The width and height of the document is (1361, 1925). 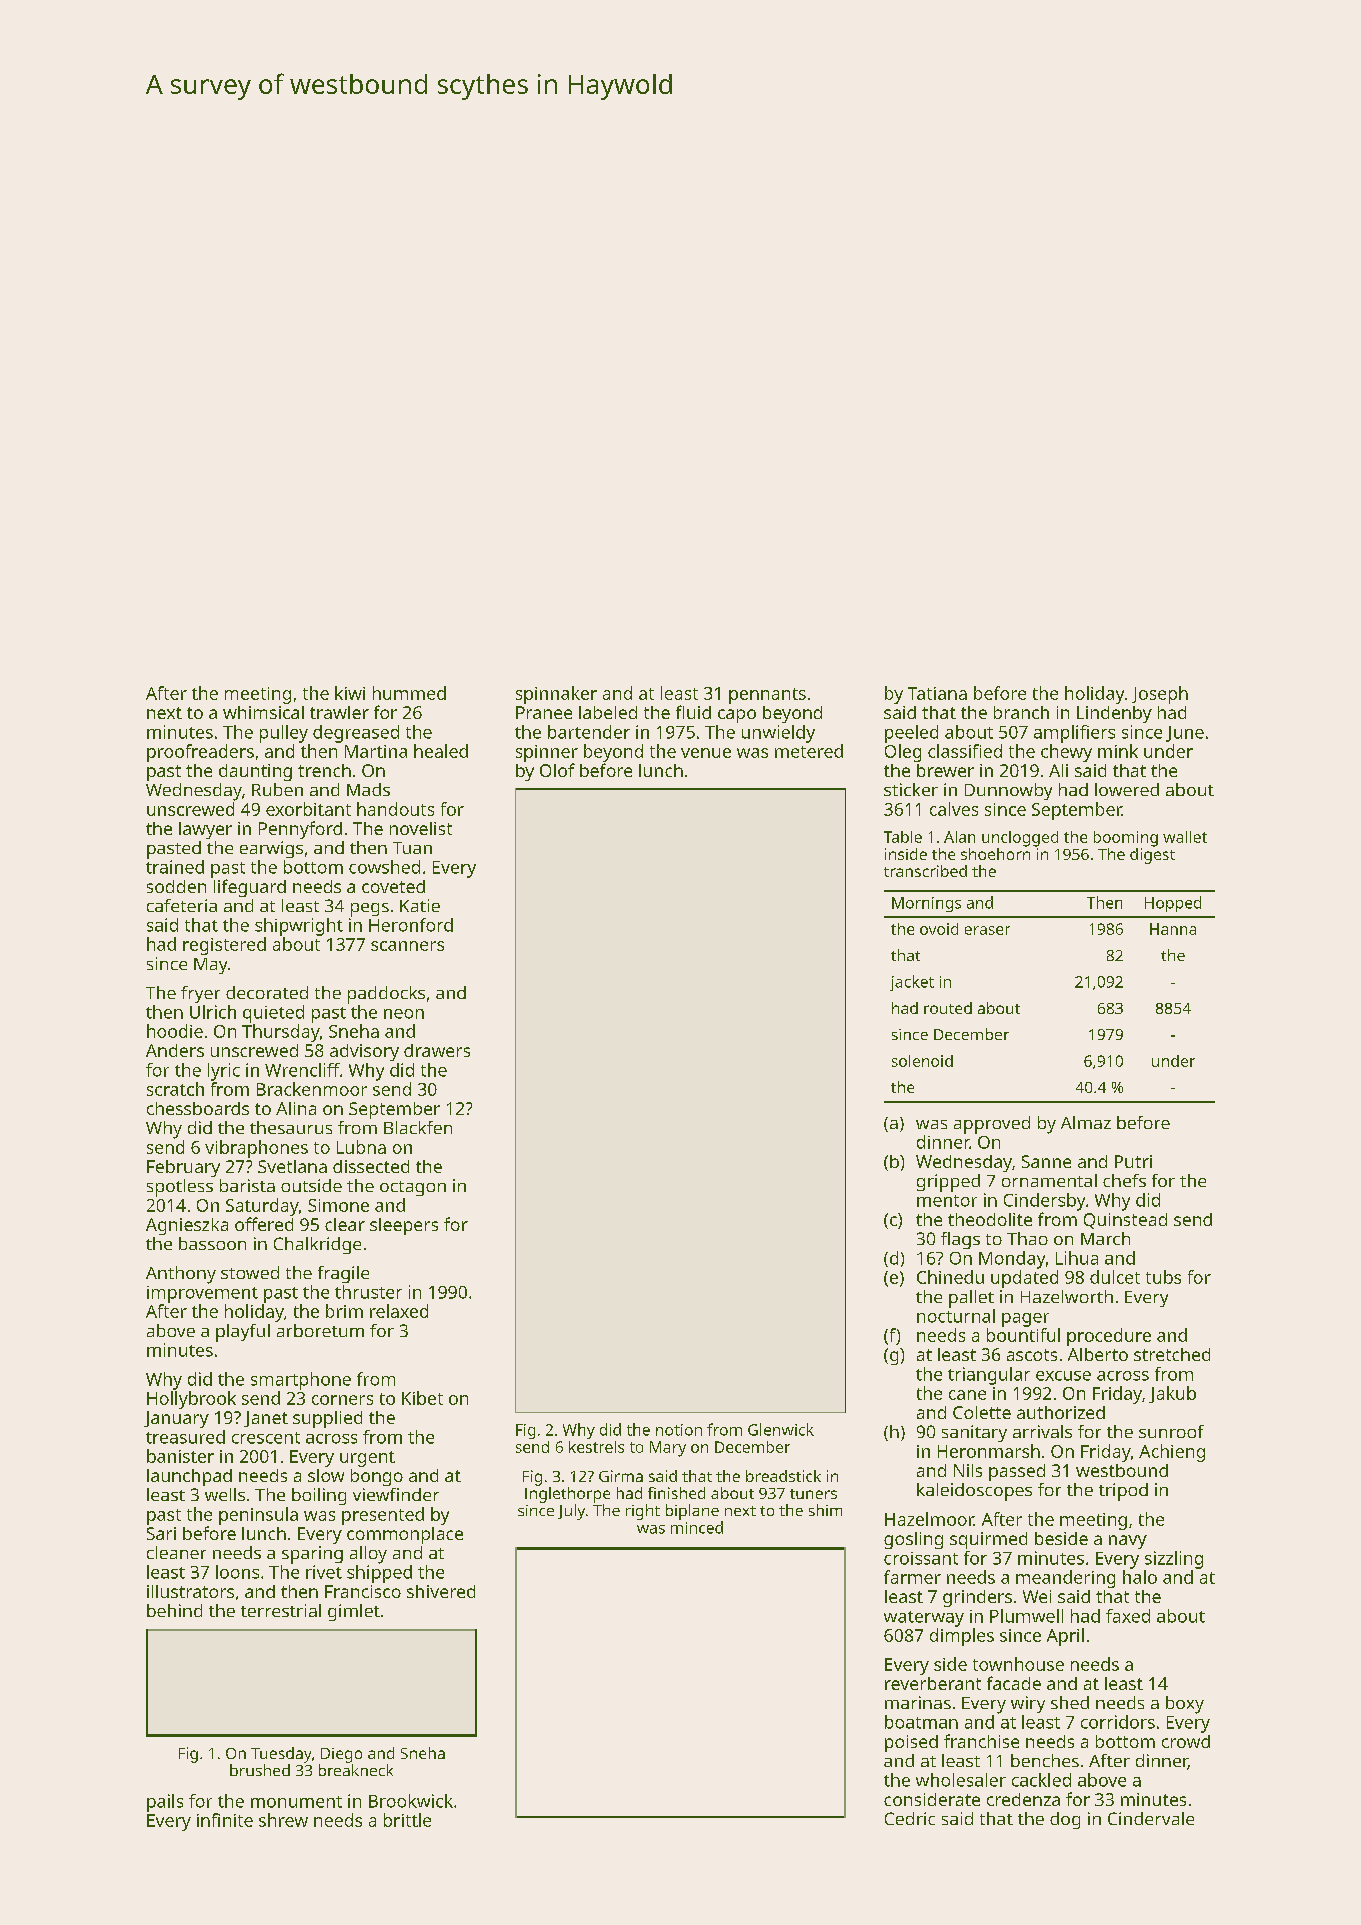 I want to click on Blackfen, so click(x=418, y=1127).
